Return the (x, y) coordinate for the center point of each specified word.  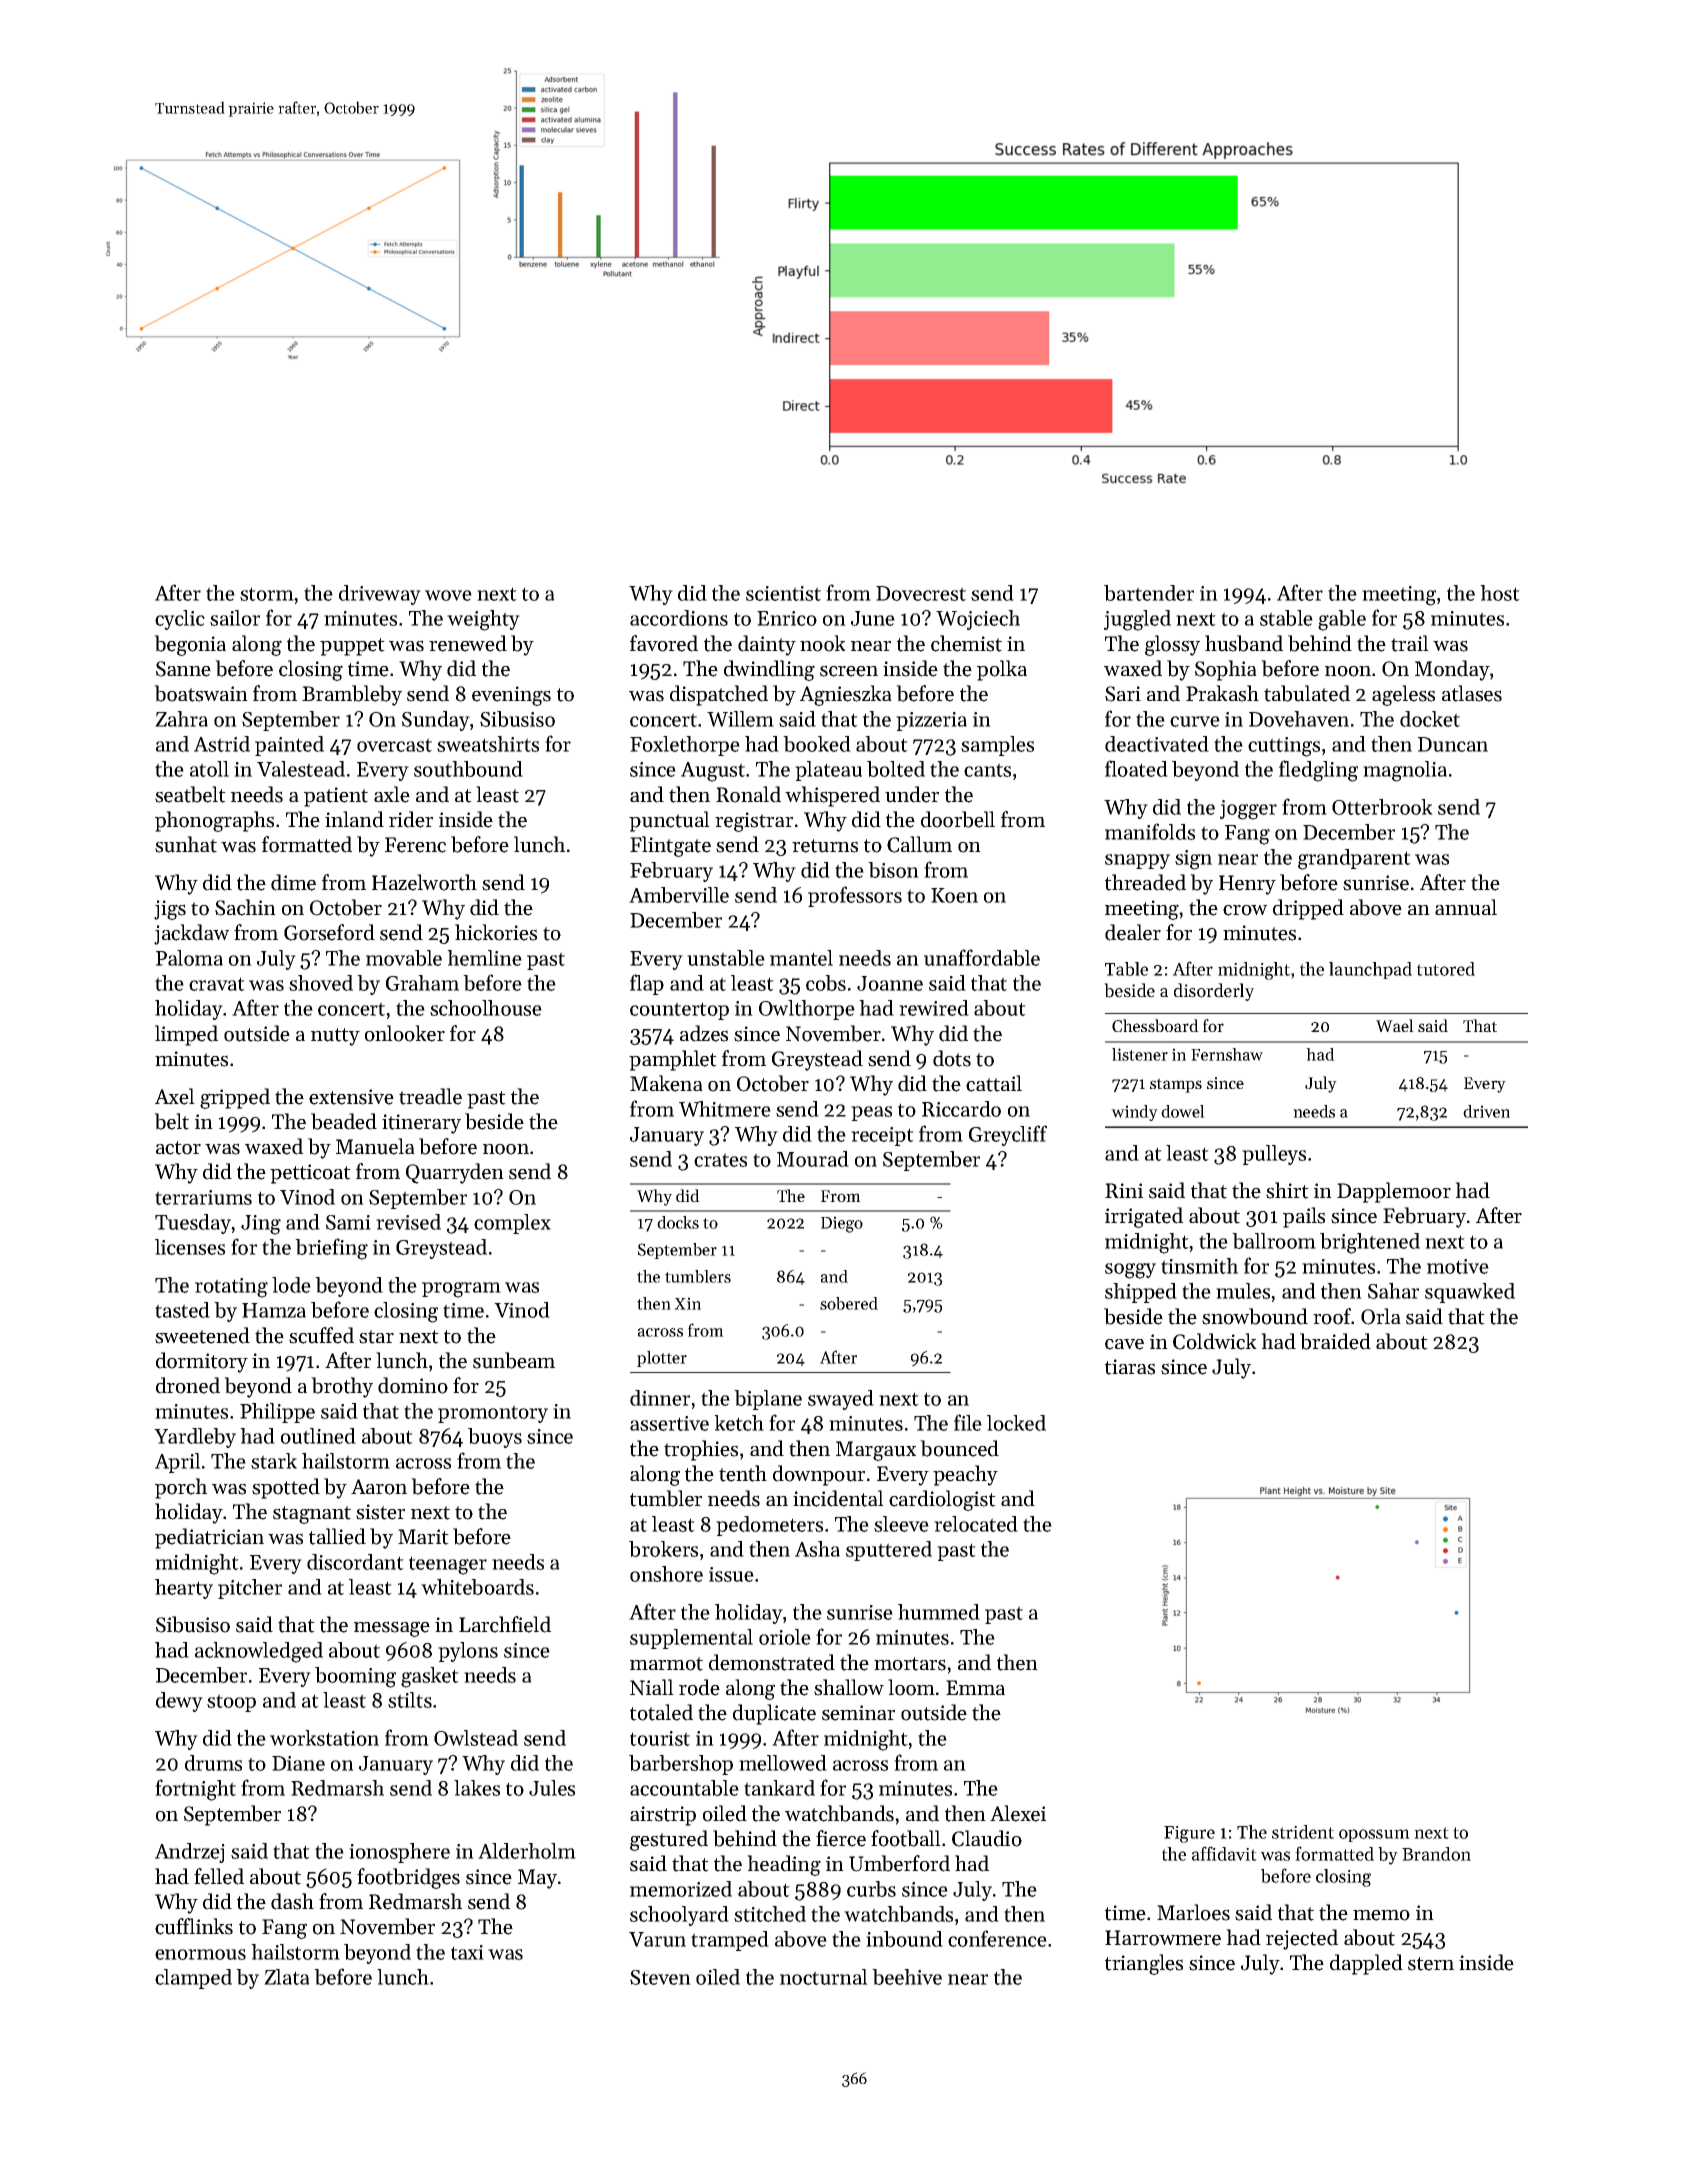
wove (448, 595)
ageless (1403, 695)
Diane (298, 1763)
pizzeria (931, 721)
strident (1303, 1832)
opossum (1374, 1835)
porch (181, 1488)
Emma (975, 1687)
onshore (666, 1574)
